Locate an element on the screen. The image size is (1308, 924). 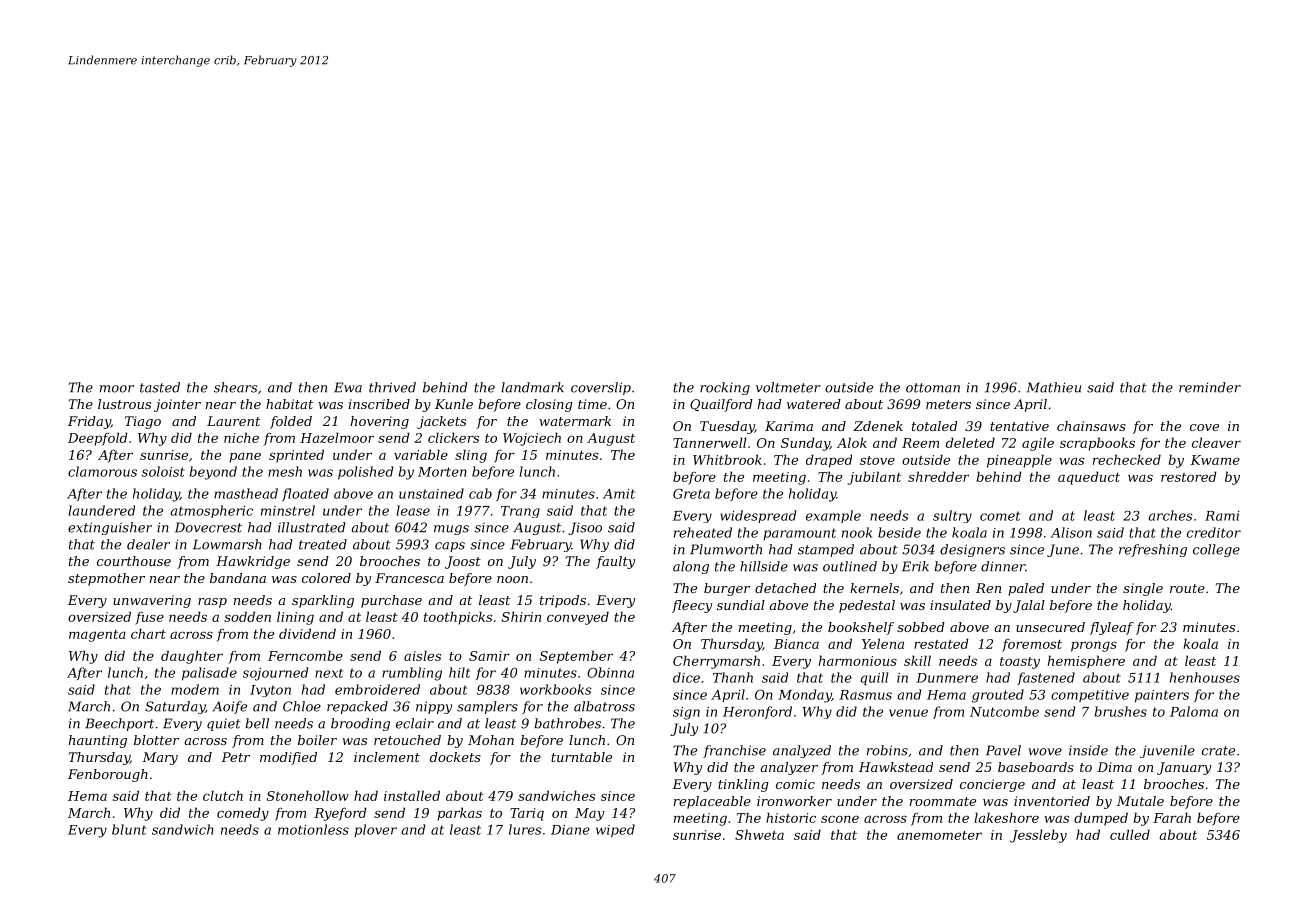
blunt is located at coordinates (129, 829).
